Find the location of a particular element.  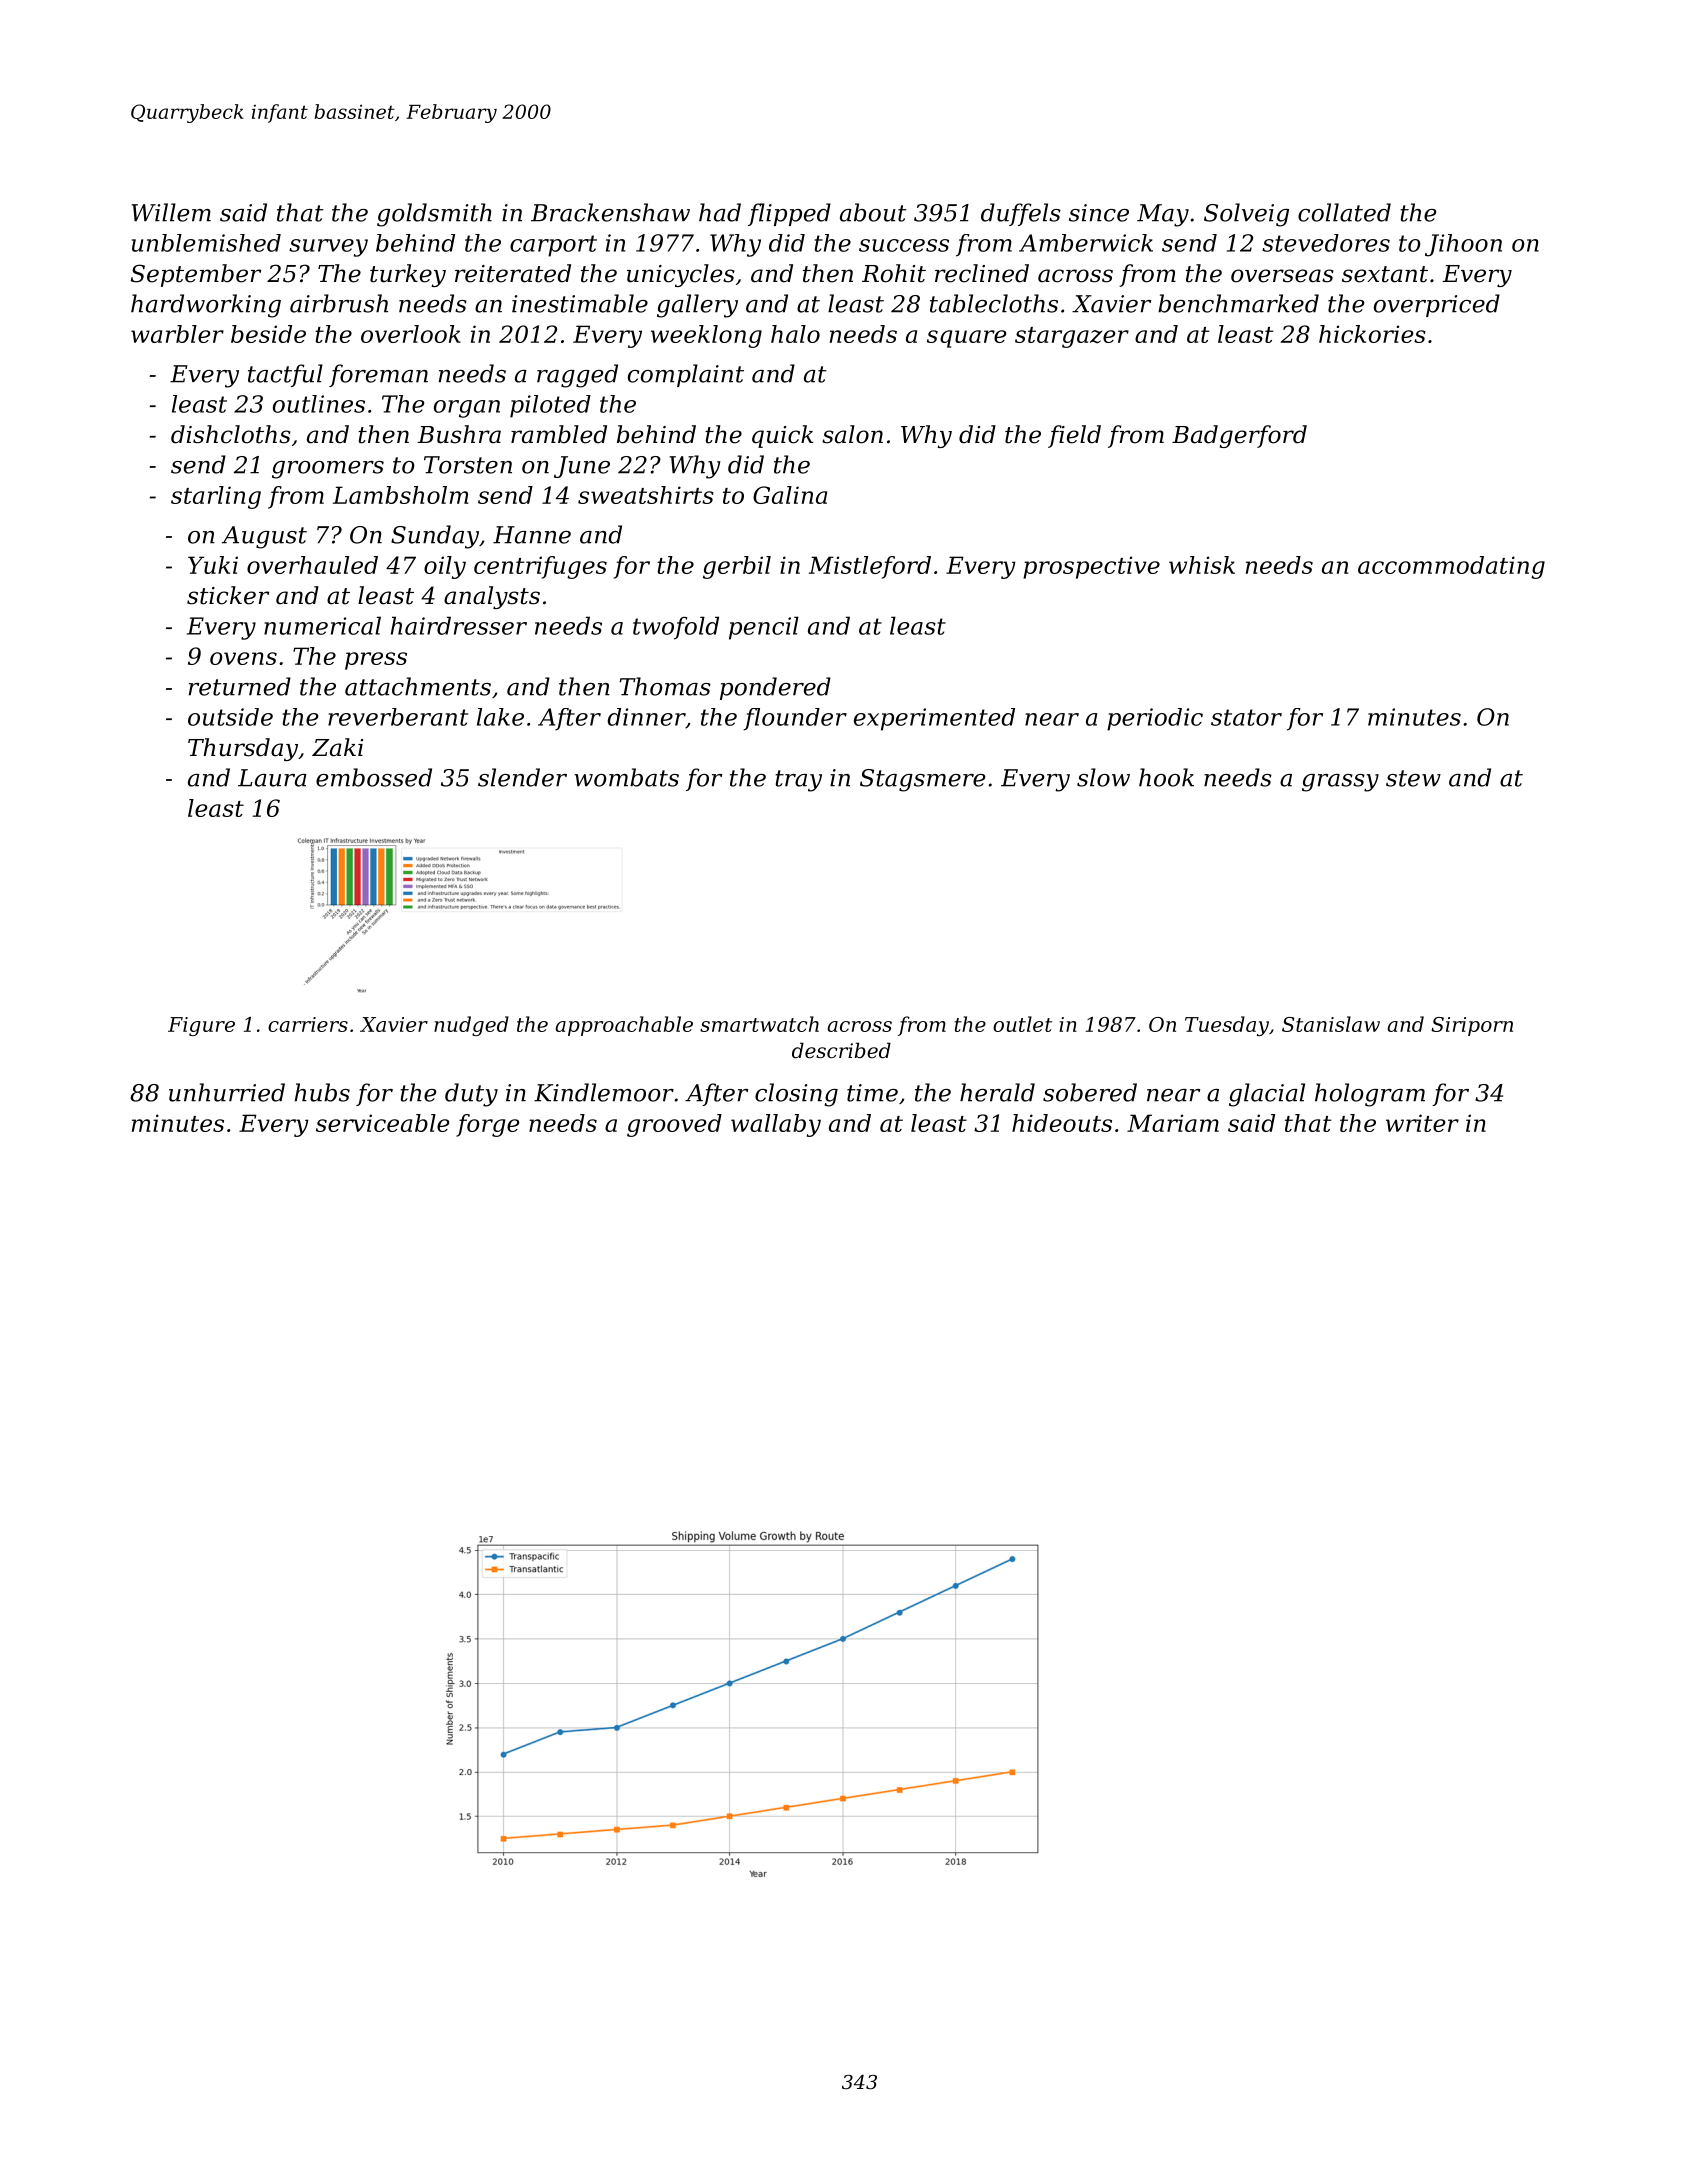

groomers is located at coordinates (328, 470).
